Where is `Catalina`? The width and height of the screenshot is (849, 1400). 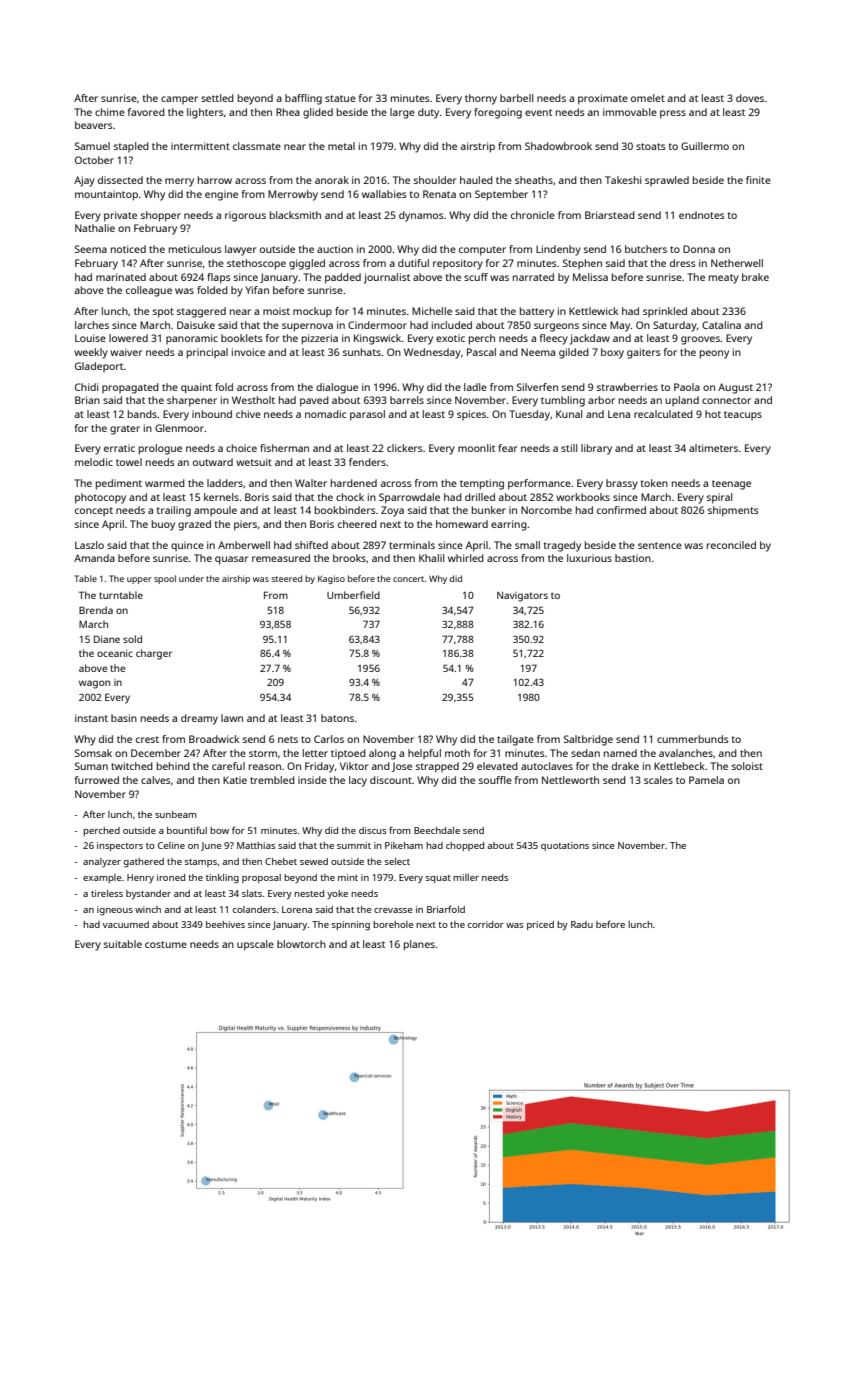
Catalina is located at coordinates (721, 325).
